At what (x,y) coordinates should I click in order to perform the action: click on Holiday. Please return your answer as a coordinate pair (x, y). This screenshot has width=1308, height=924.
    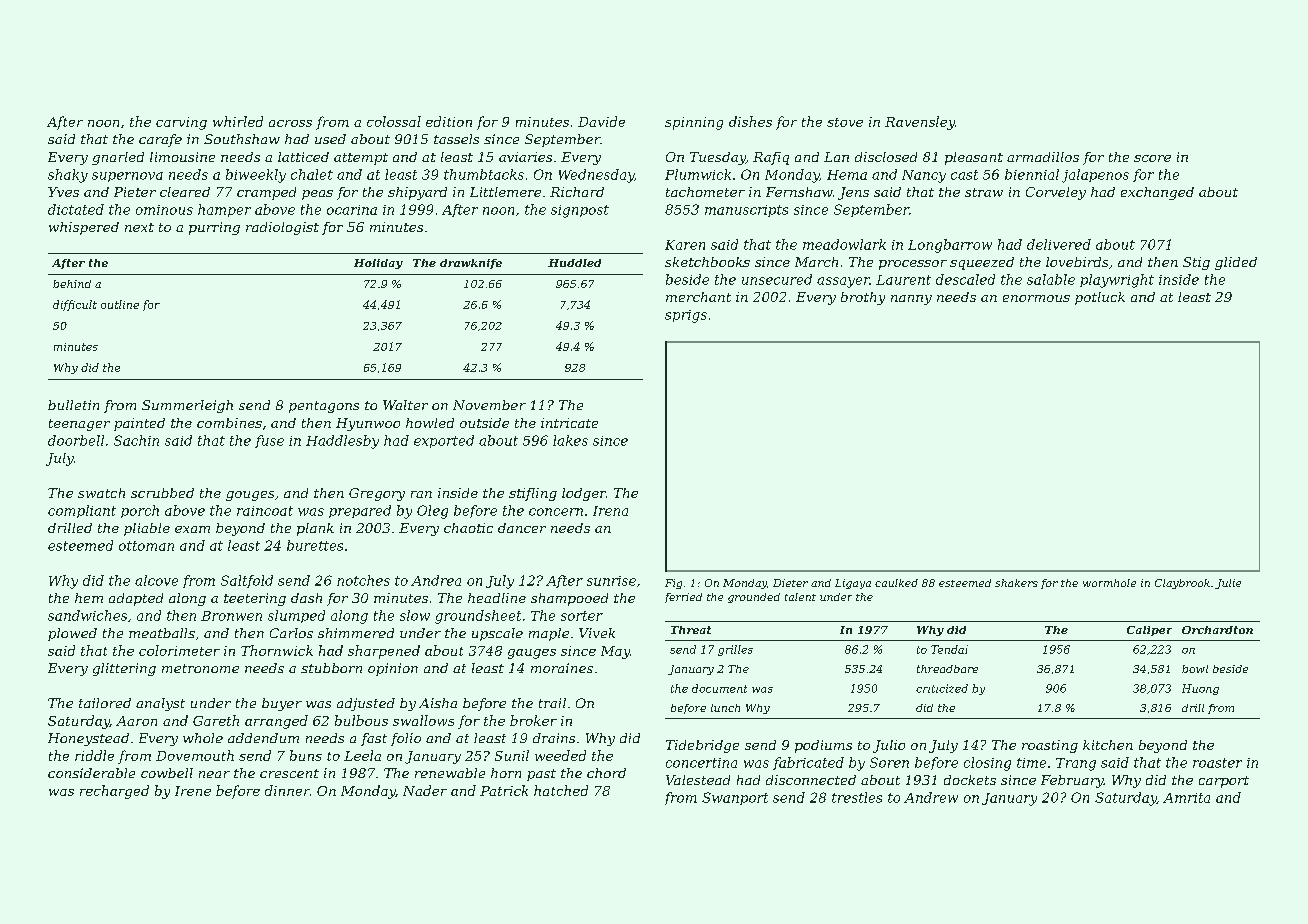
    Looking at the image, I should click on (378, 264).
